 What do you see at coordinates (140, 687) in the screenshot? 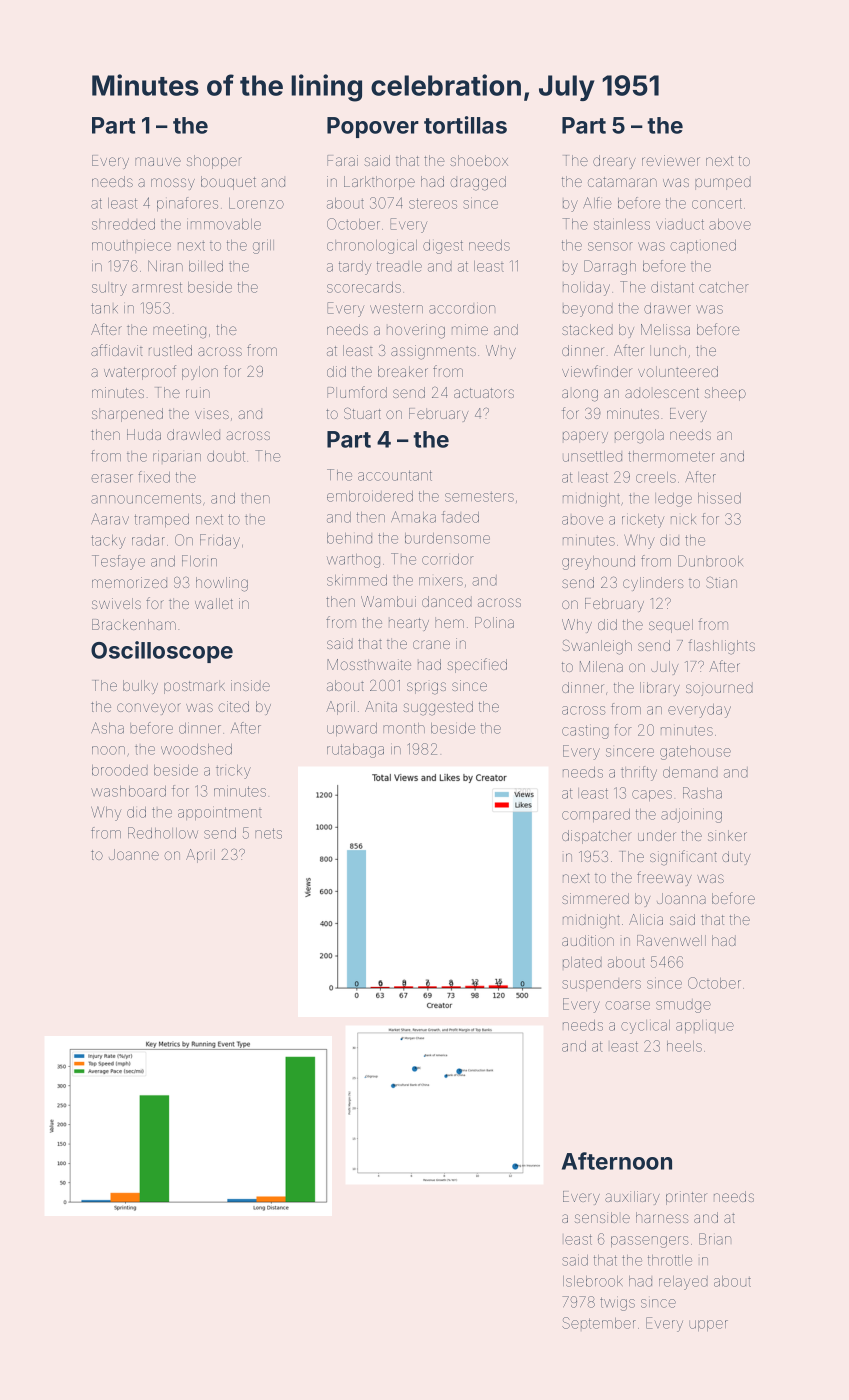
I see `bulky` at bounding box center [140, 687].
